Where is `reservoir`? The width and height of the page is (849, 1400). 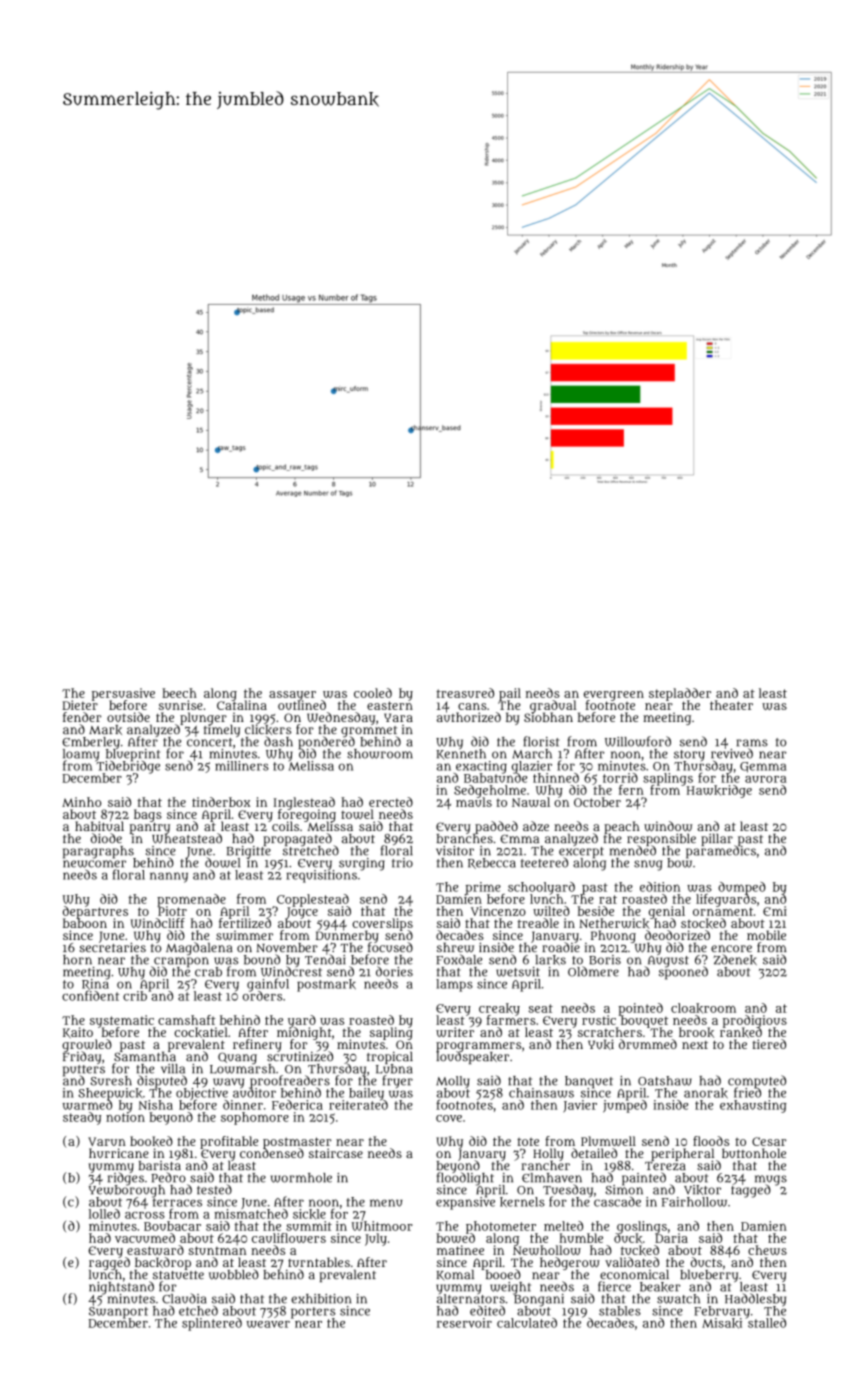
reservoir is located at coordinates (464, 1323).
